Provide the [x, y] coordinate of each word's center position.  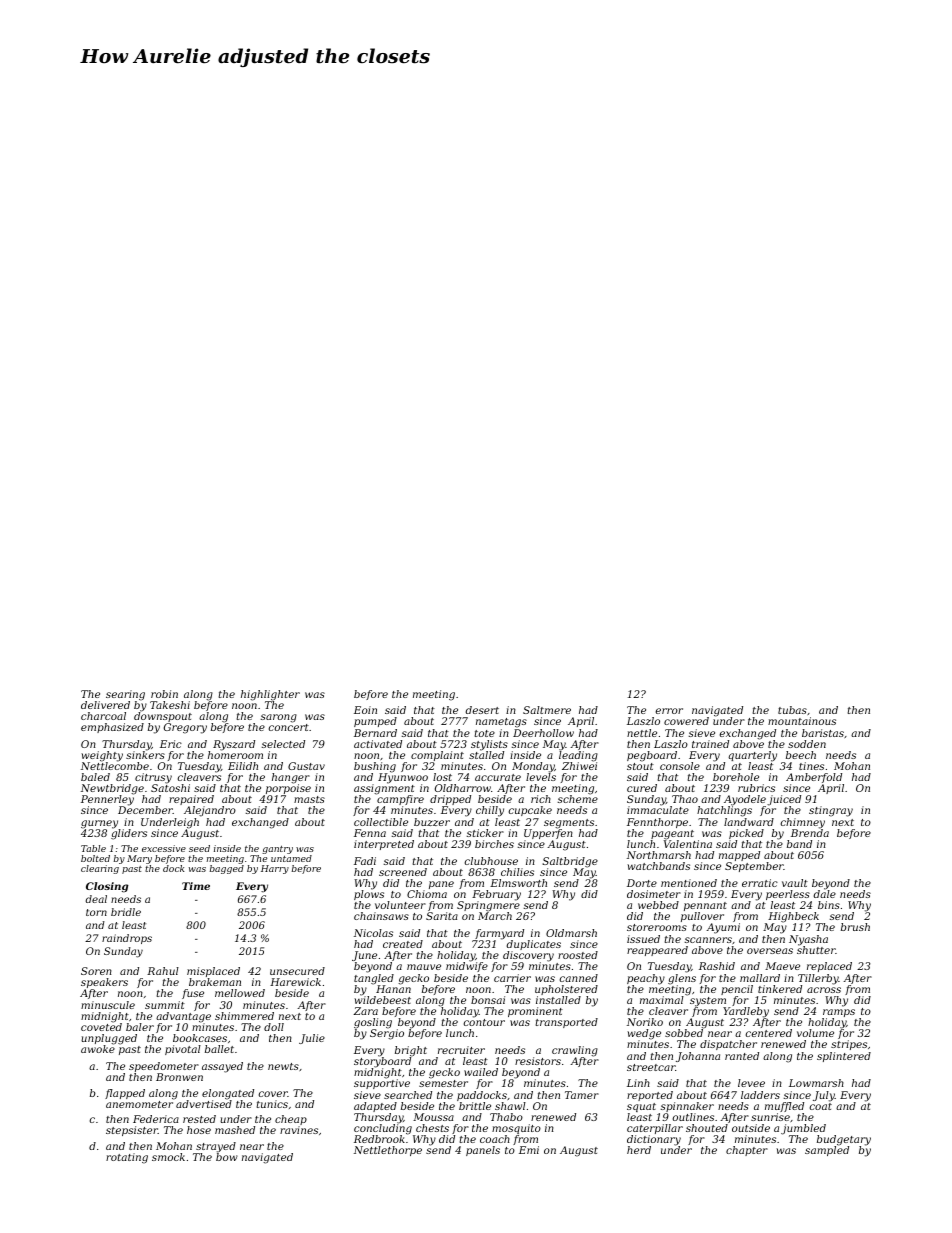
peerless [788, 895]
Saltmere [547, 710]
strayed [216, 1147]
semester [443, 1083]
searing [125, 695]
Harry [275, 869]
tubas [792, 710]
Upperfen [548, 834]
